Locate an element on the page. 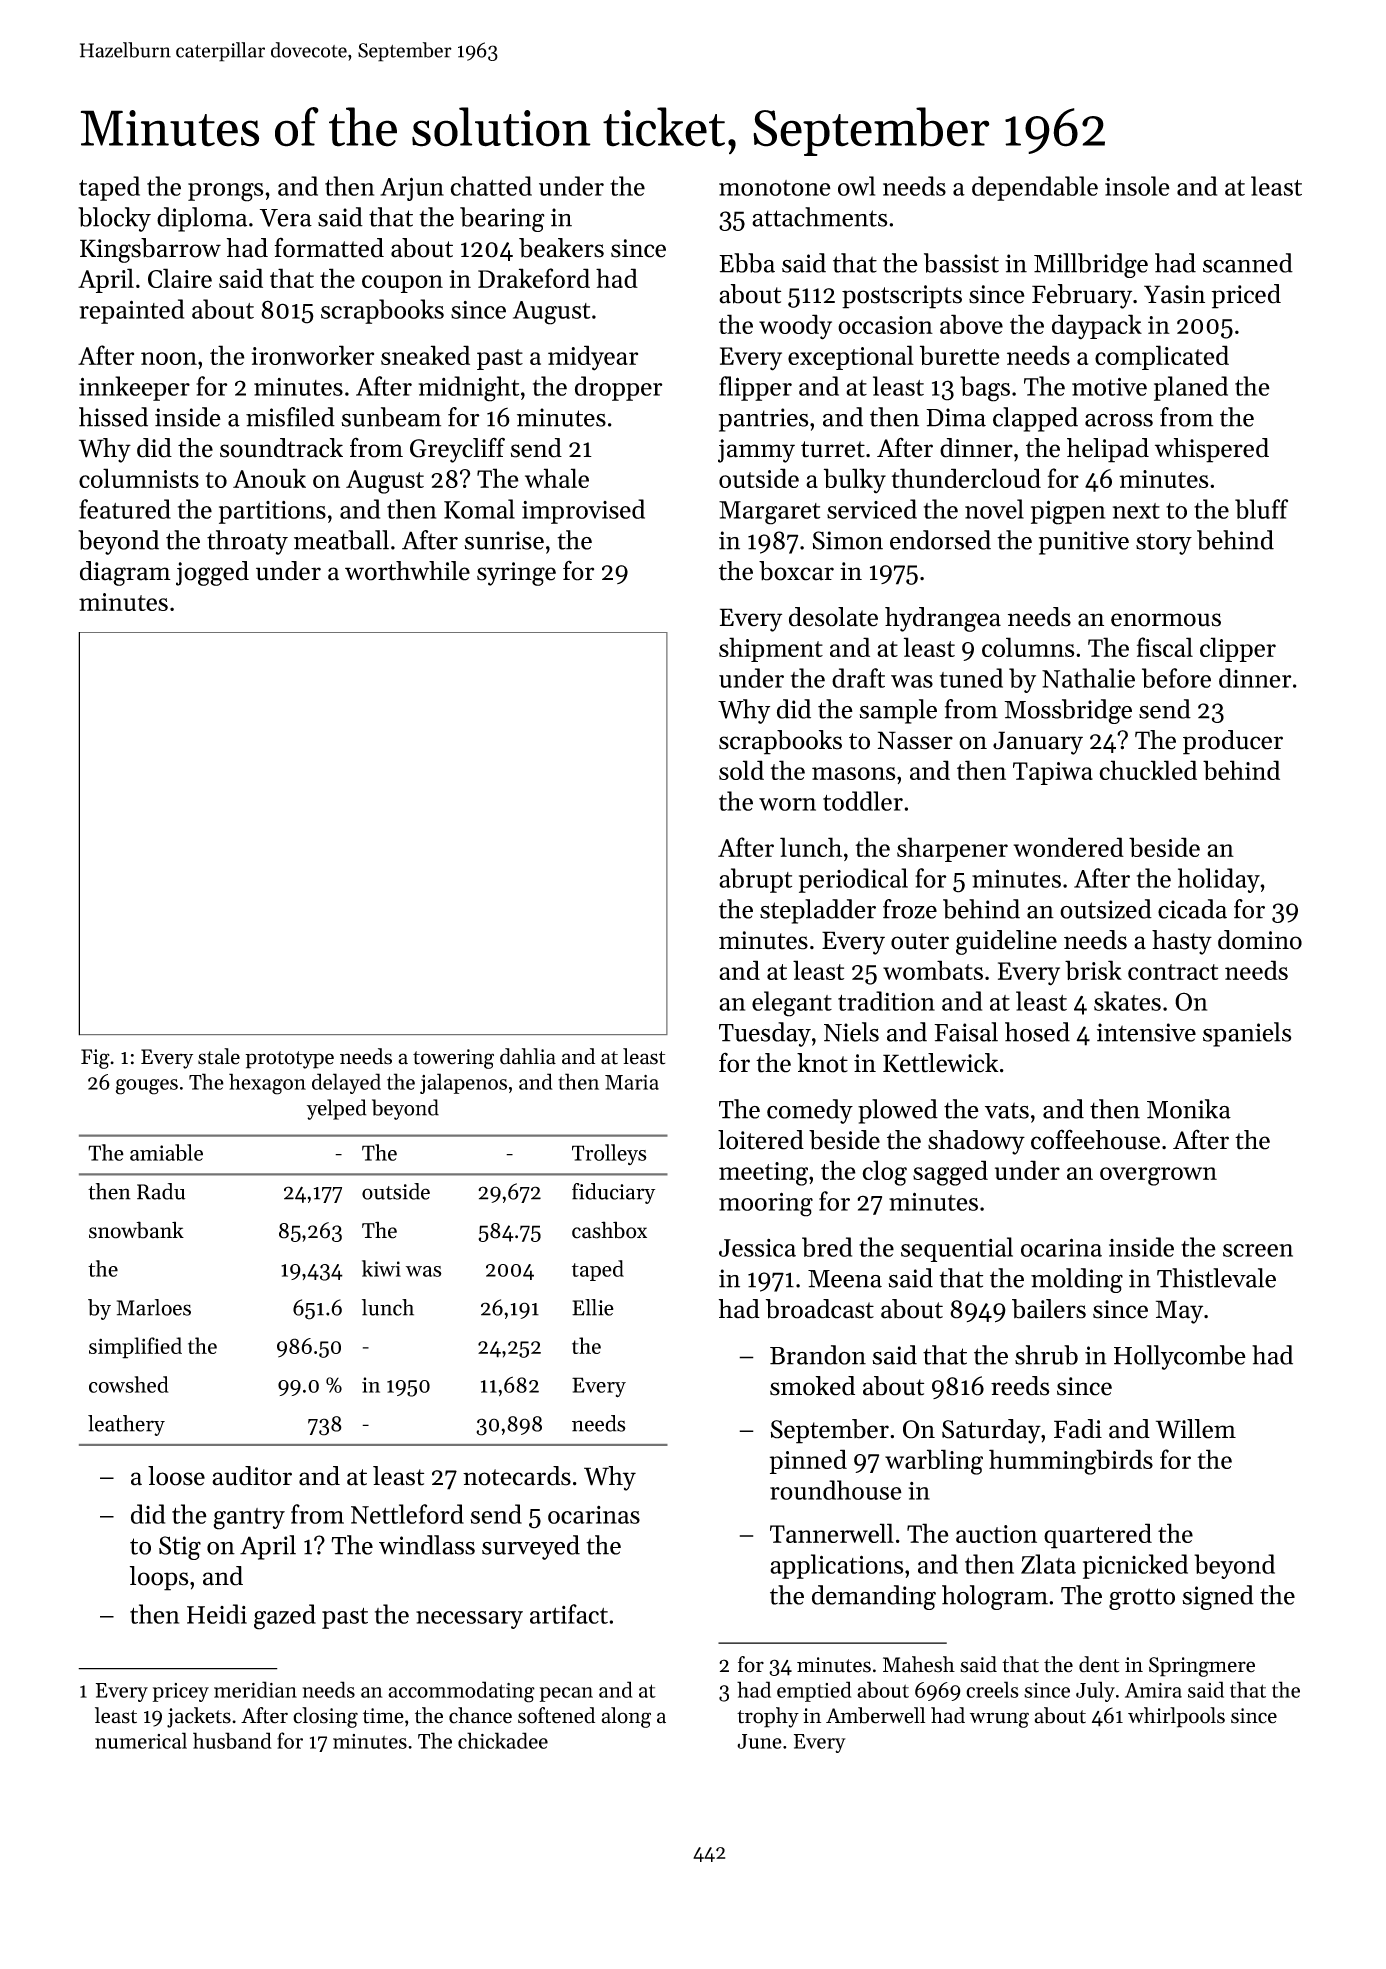 This document has height=1969, width=1386. outsized is located at coordinates (1106, 909).
